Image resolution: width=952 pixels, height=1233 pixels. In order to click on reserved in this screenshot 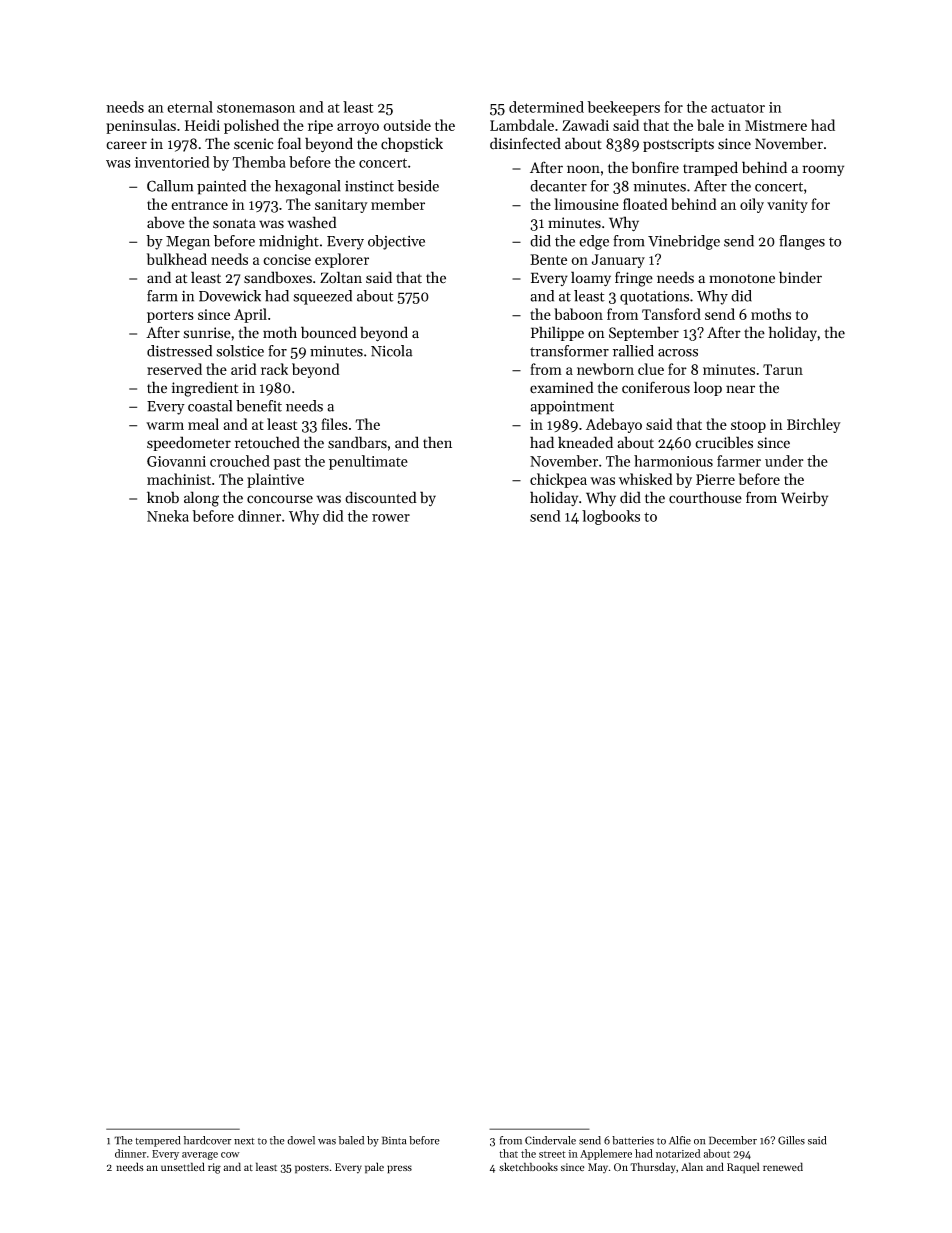, I will do `click(174, 369)`.
